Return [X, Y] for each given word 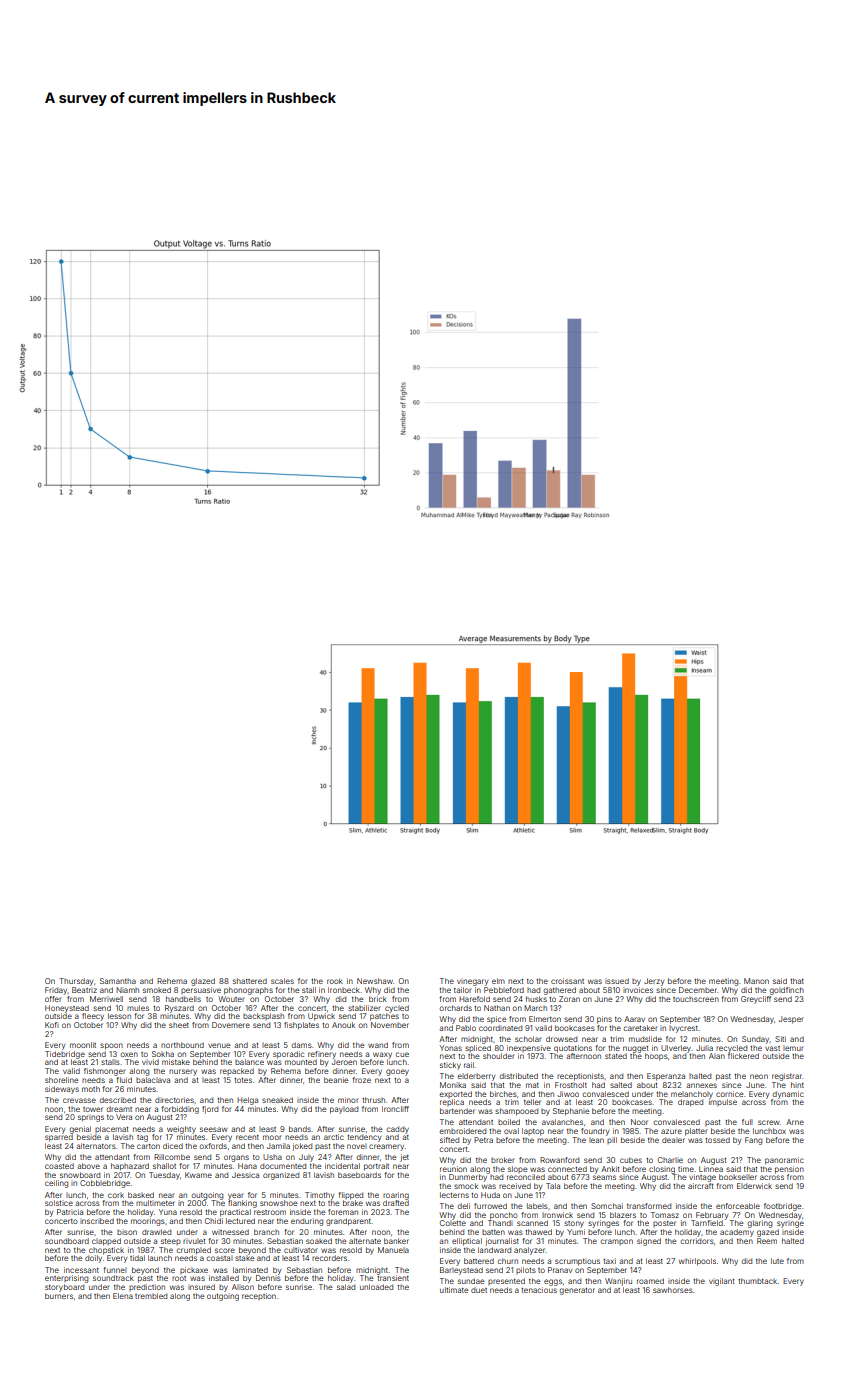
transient [393, 1278]
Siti [780, 1039]
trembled [151, 1296]
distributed [518, 1076]
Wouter [231, 999]
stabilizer [364, 1008]
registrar [787, 1077]
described [117, 1100]
